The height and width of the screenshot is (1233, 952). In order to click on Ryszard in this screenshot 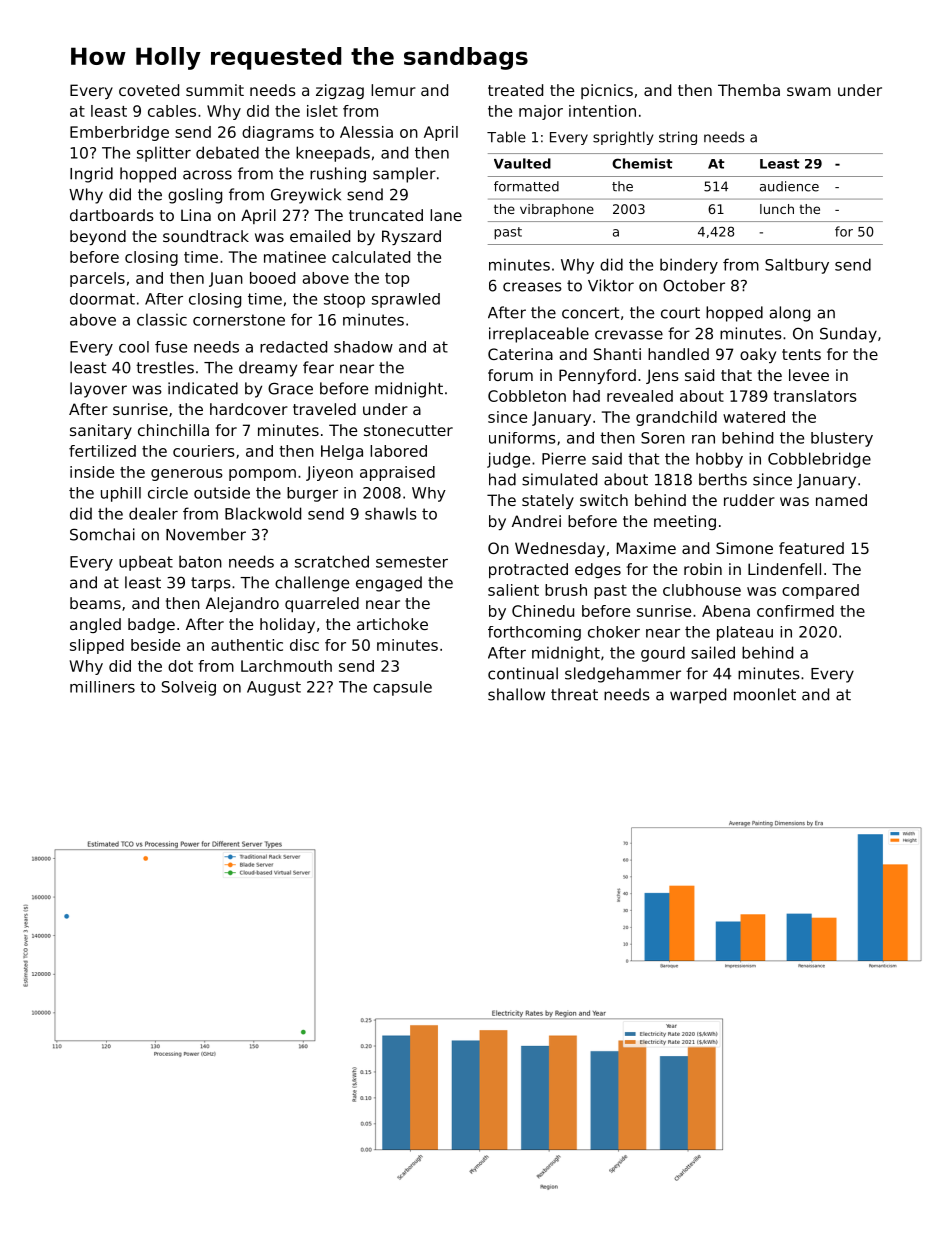, I will do `click(411, 237)`.
